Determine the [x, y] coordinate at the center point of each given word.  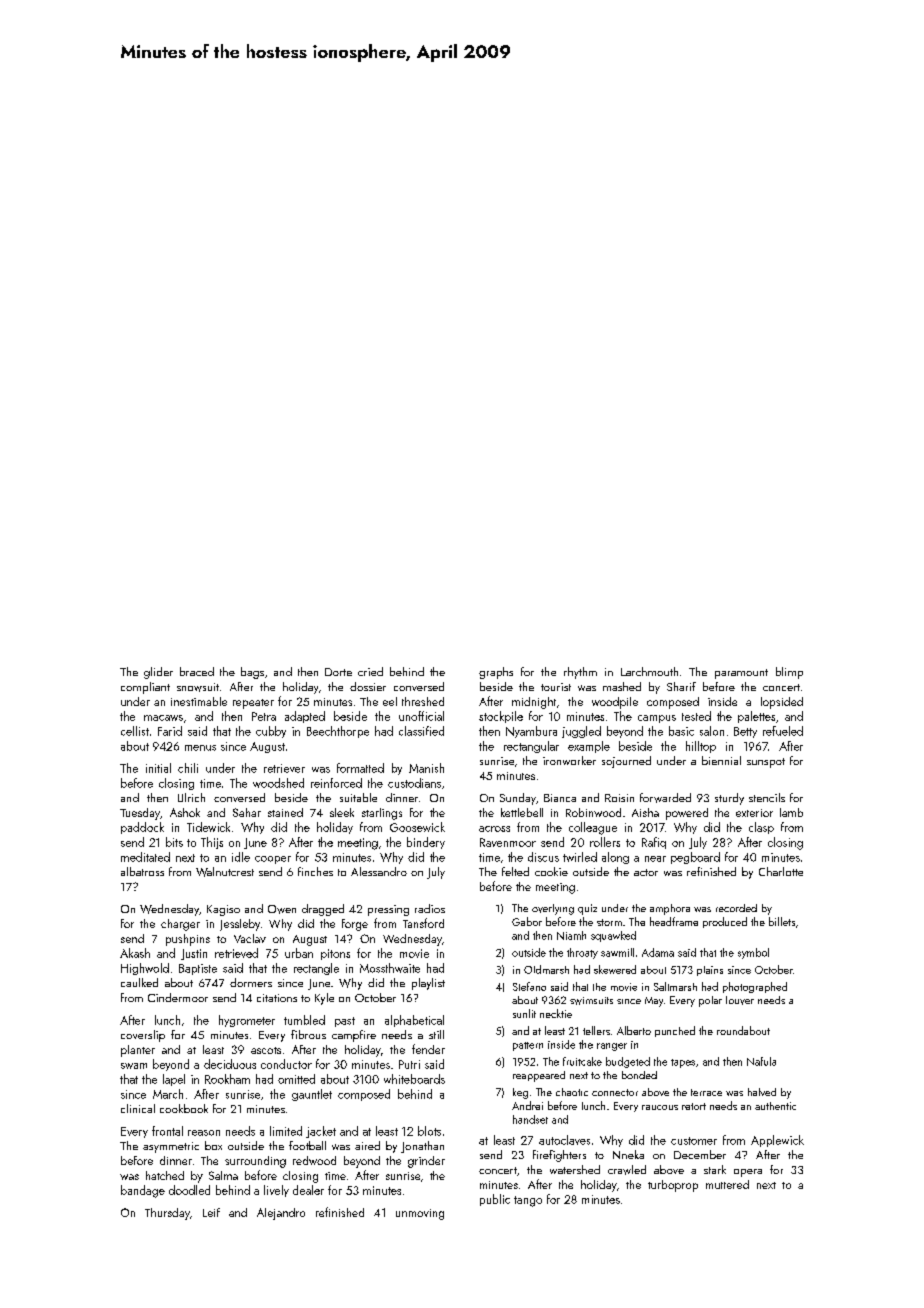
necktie [556, 1013]
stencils [767, 797]
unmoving [420, 1214]
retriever [284, 768]
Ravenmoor [508, 842]
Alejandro [281, 1214]
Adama [658, 952]
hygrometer [247, 1021]
